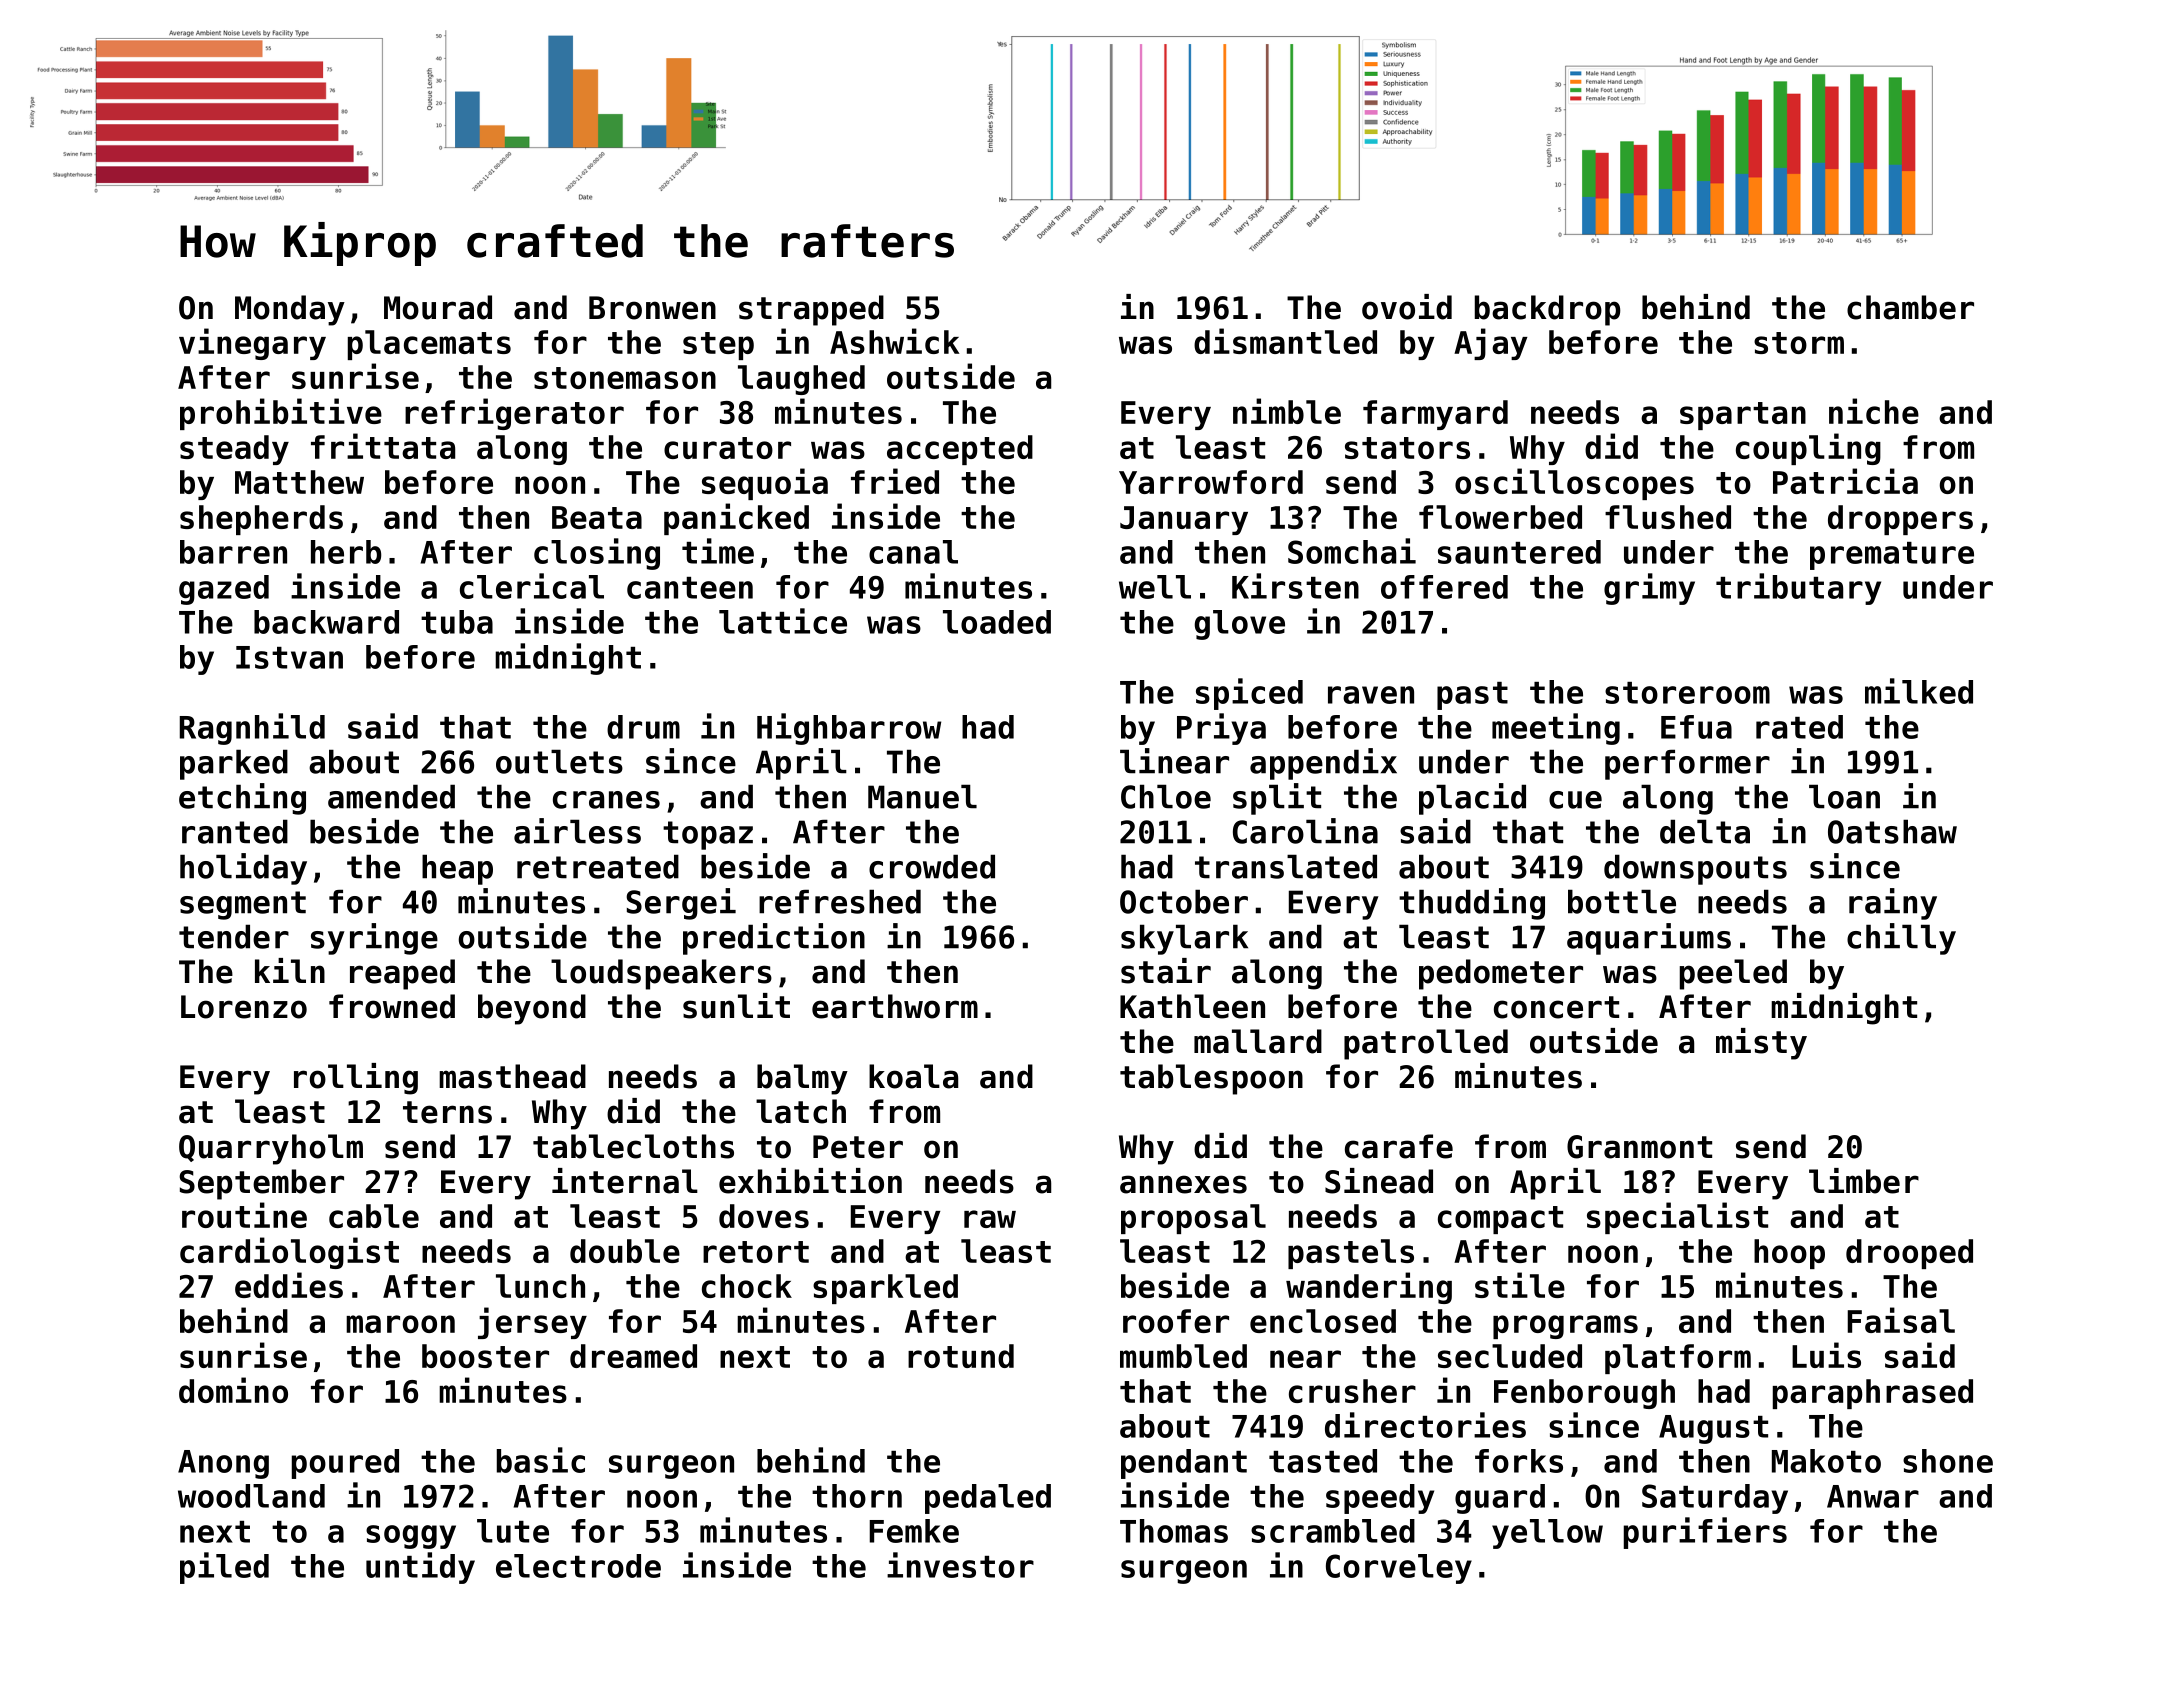 The height and width of the screenshot is (1683, 2178). What do you see at coordinates (1649, 939) in the screenshot?
I see `aquariums` at bounding box center [1649, 939].
